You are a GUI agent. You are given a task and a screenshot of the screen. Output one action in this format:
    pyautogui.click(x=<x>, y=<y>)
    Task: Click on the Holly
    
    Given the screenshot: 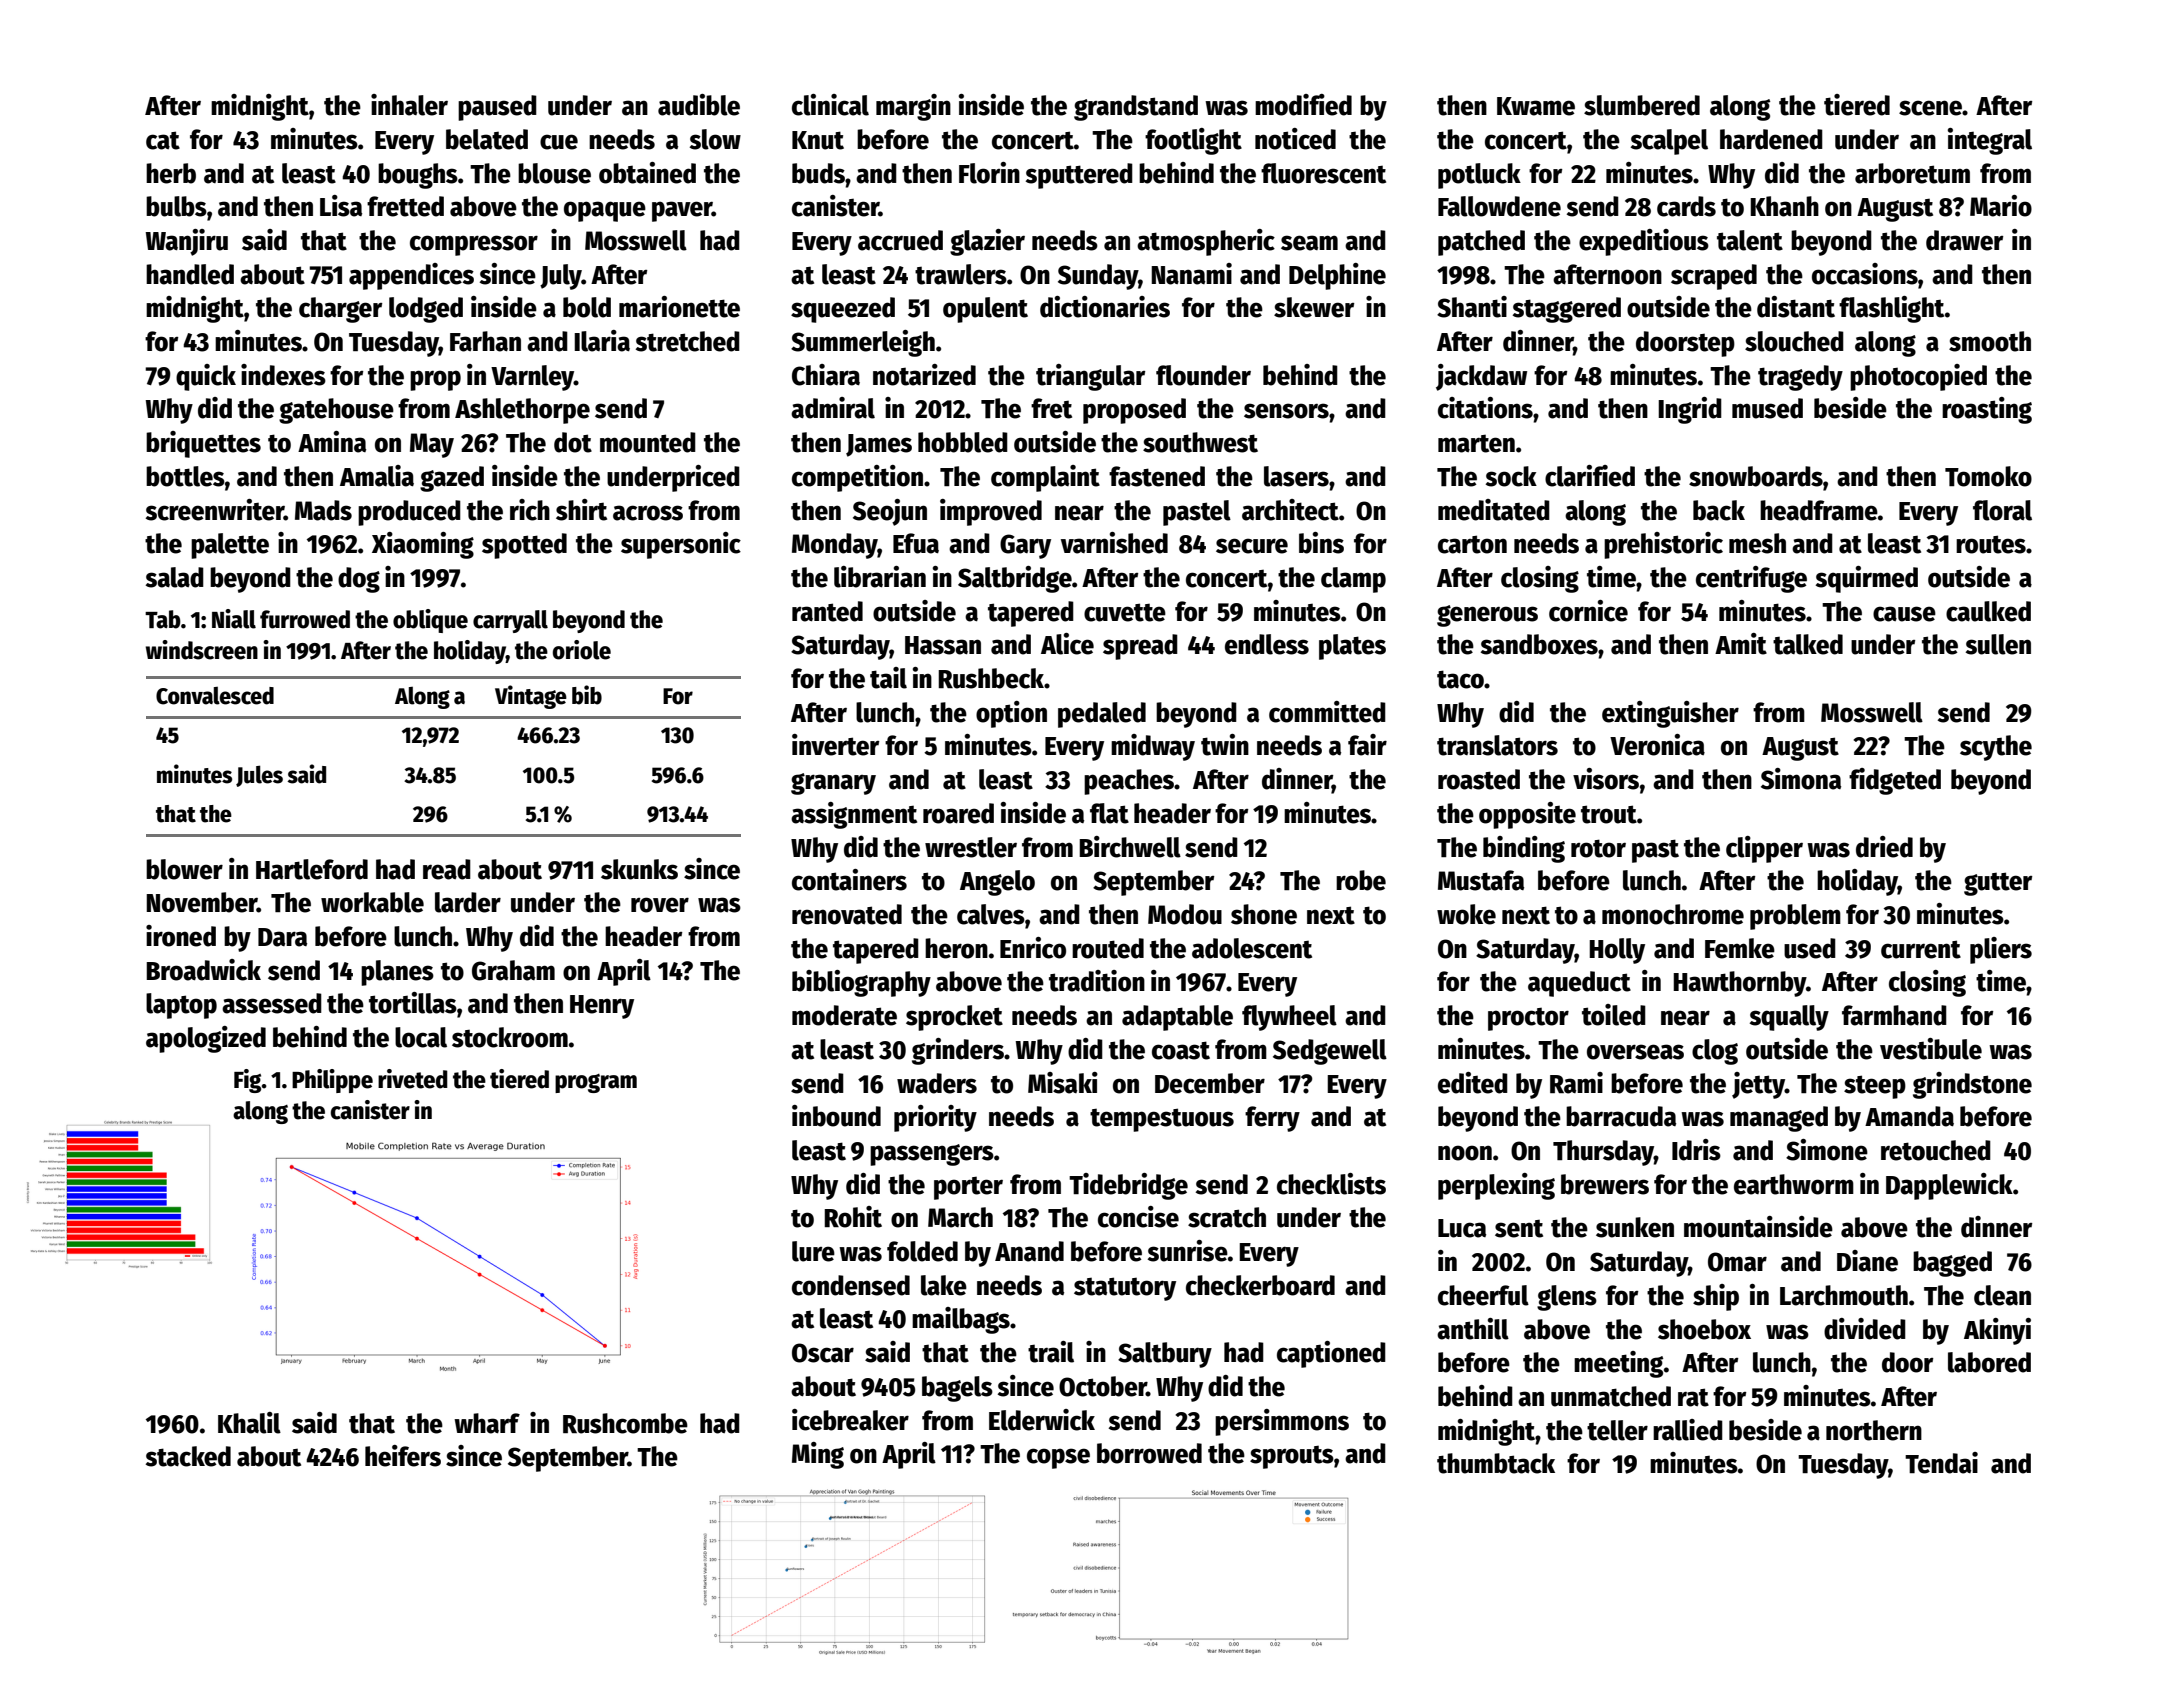 What is the action you would take?
    pyautogui.click(x=1617, y=951)
